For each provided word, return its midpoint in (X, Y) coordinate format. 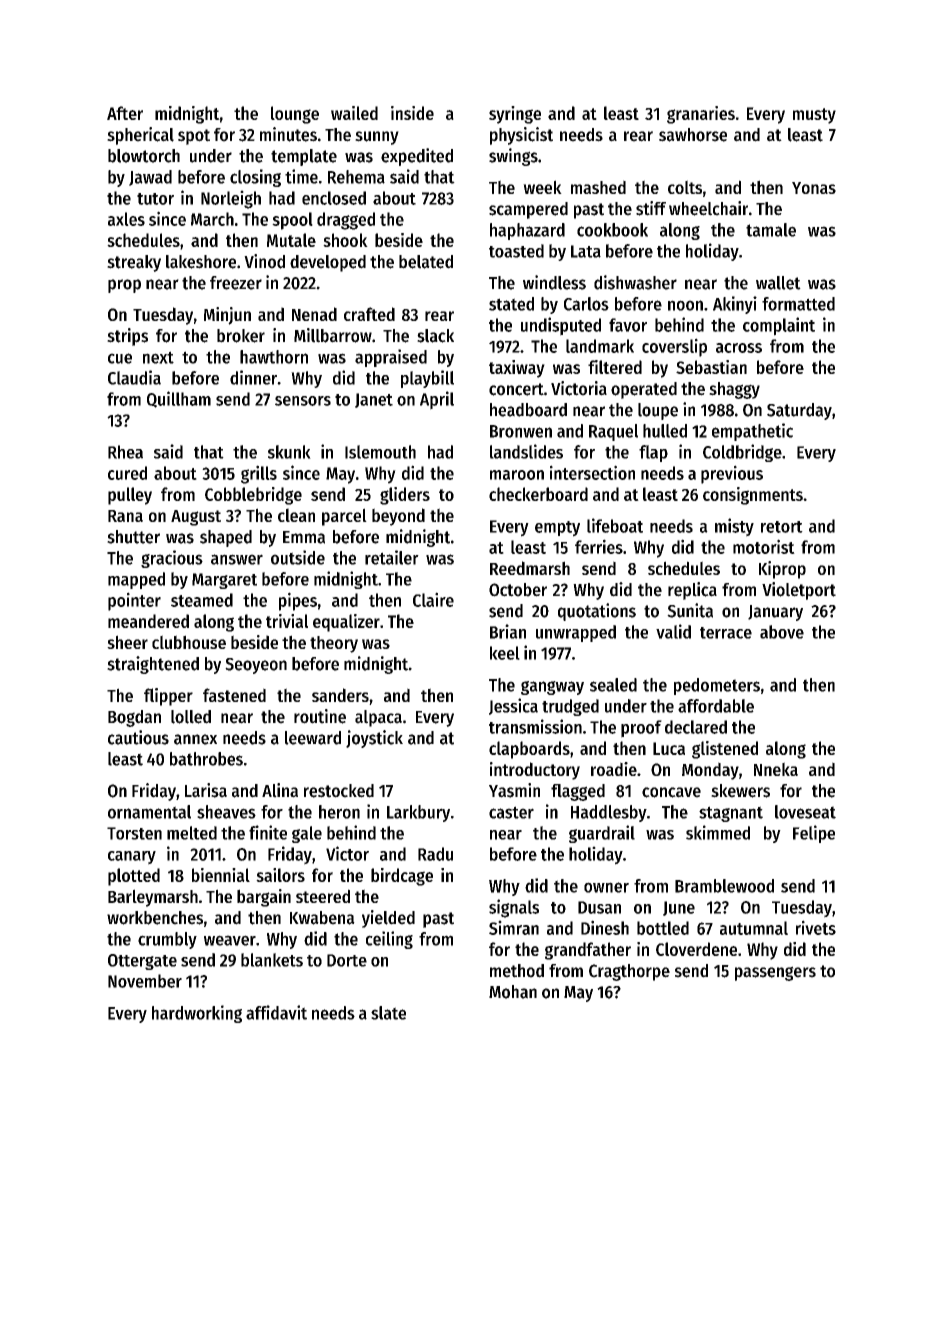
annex (195, 739)
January (775, 613)
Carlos (586, 304)
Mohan (513, 992)
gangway (552, 688)
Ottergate (142, 962)
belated (426, 262)
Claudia (134, 377)
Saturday (799, 411)
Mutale (291, 240)
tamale (771, 230)
